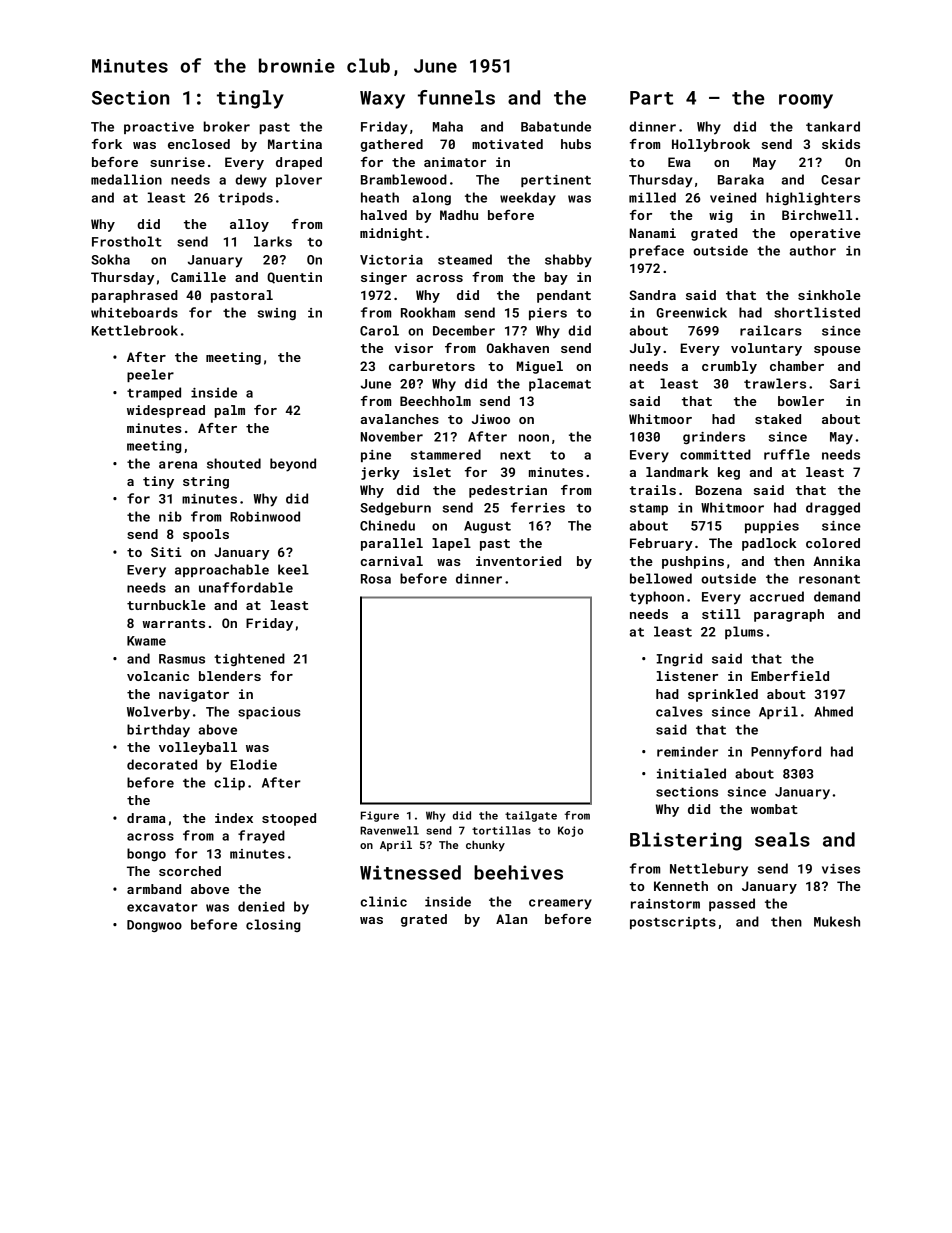 The height and width of the image is (1233, 952). Describe the element at coordinates (384, 278) in the image. I see `singer` at that location.
